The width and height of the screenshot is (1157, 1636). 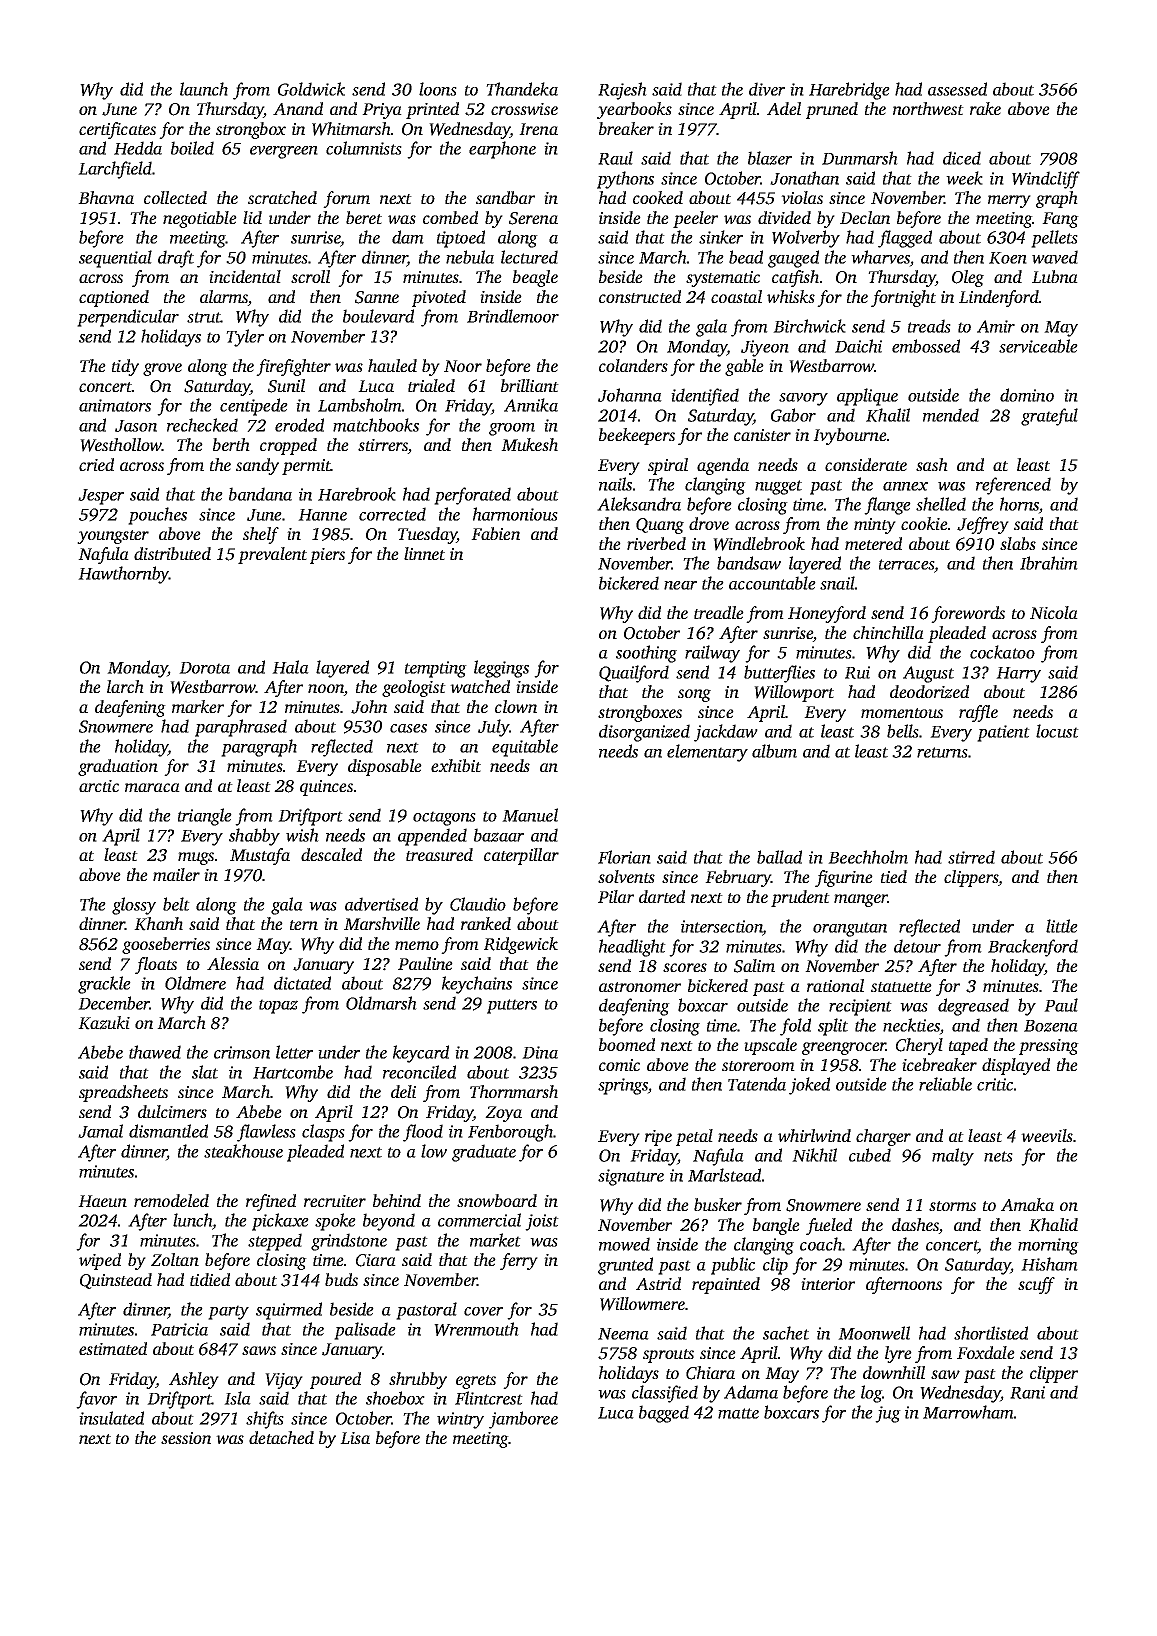 What do you see at coordinates (533, 218) in the screenshot?
I see `Serena` at bounding box center [533, 218].
